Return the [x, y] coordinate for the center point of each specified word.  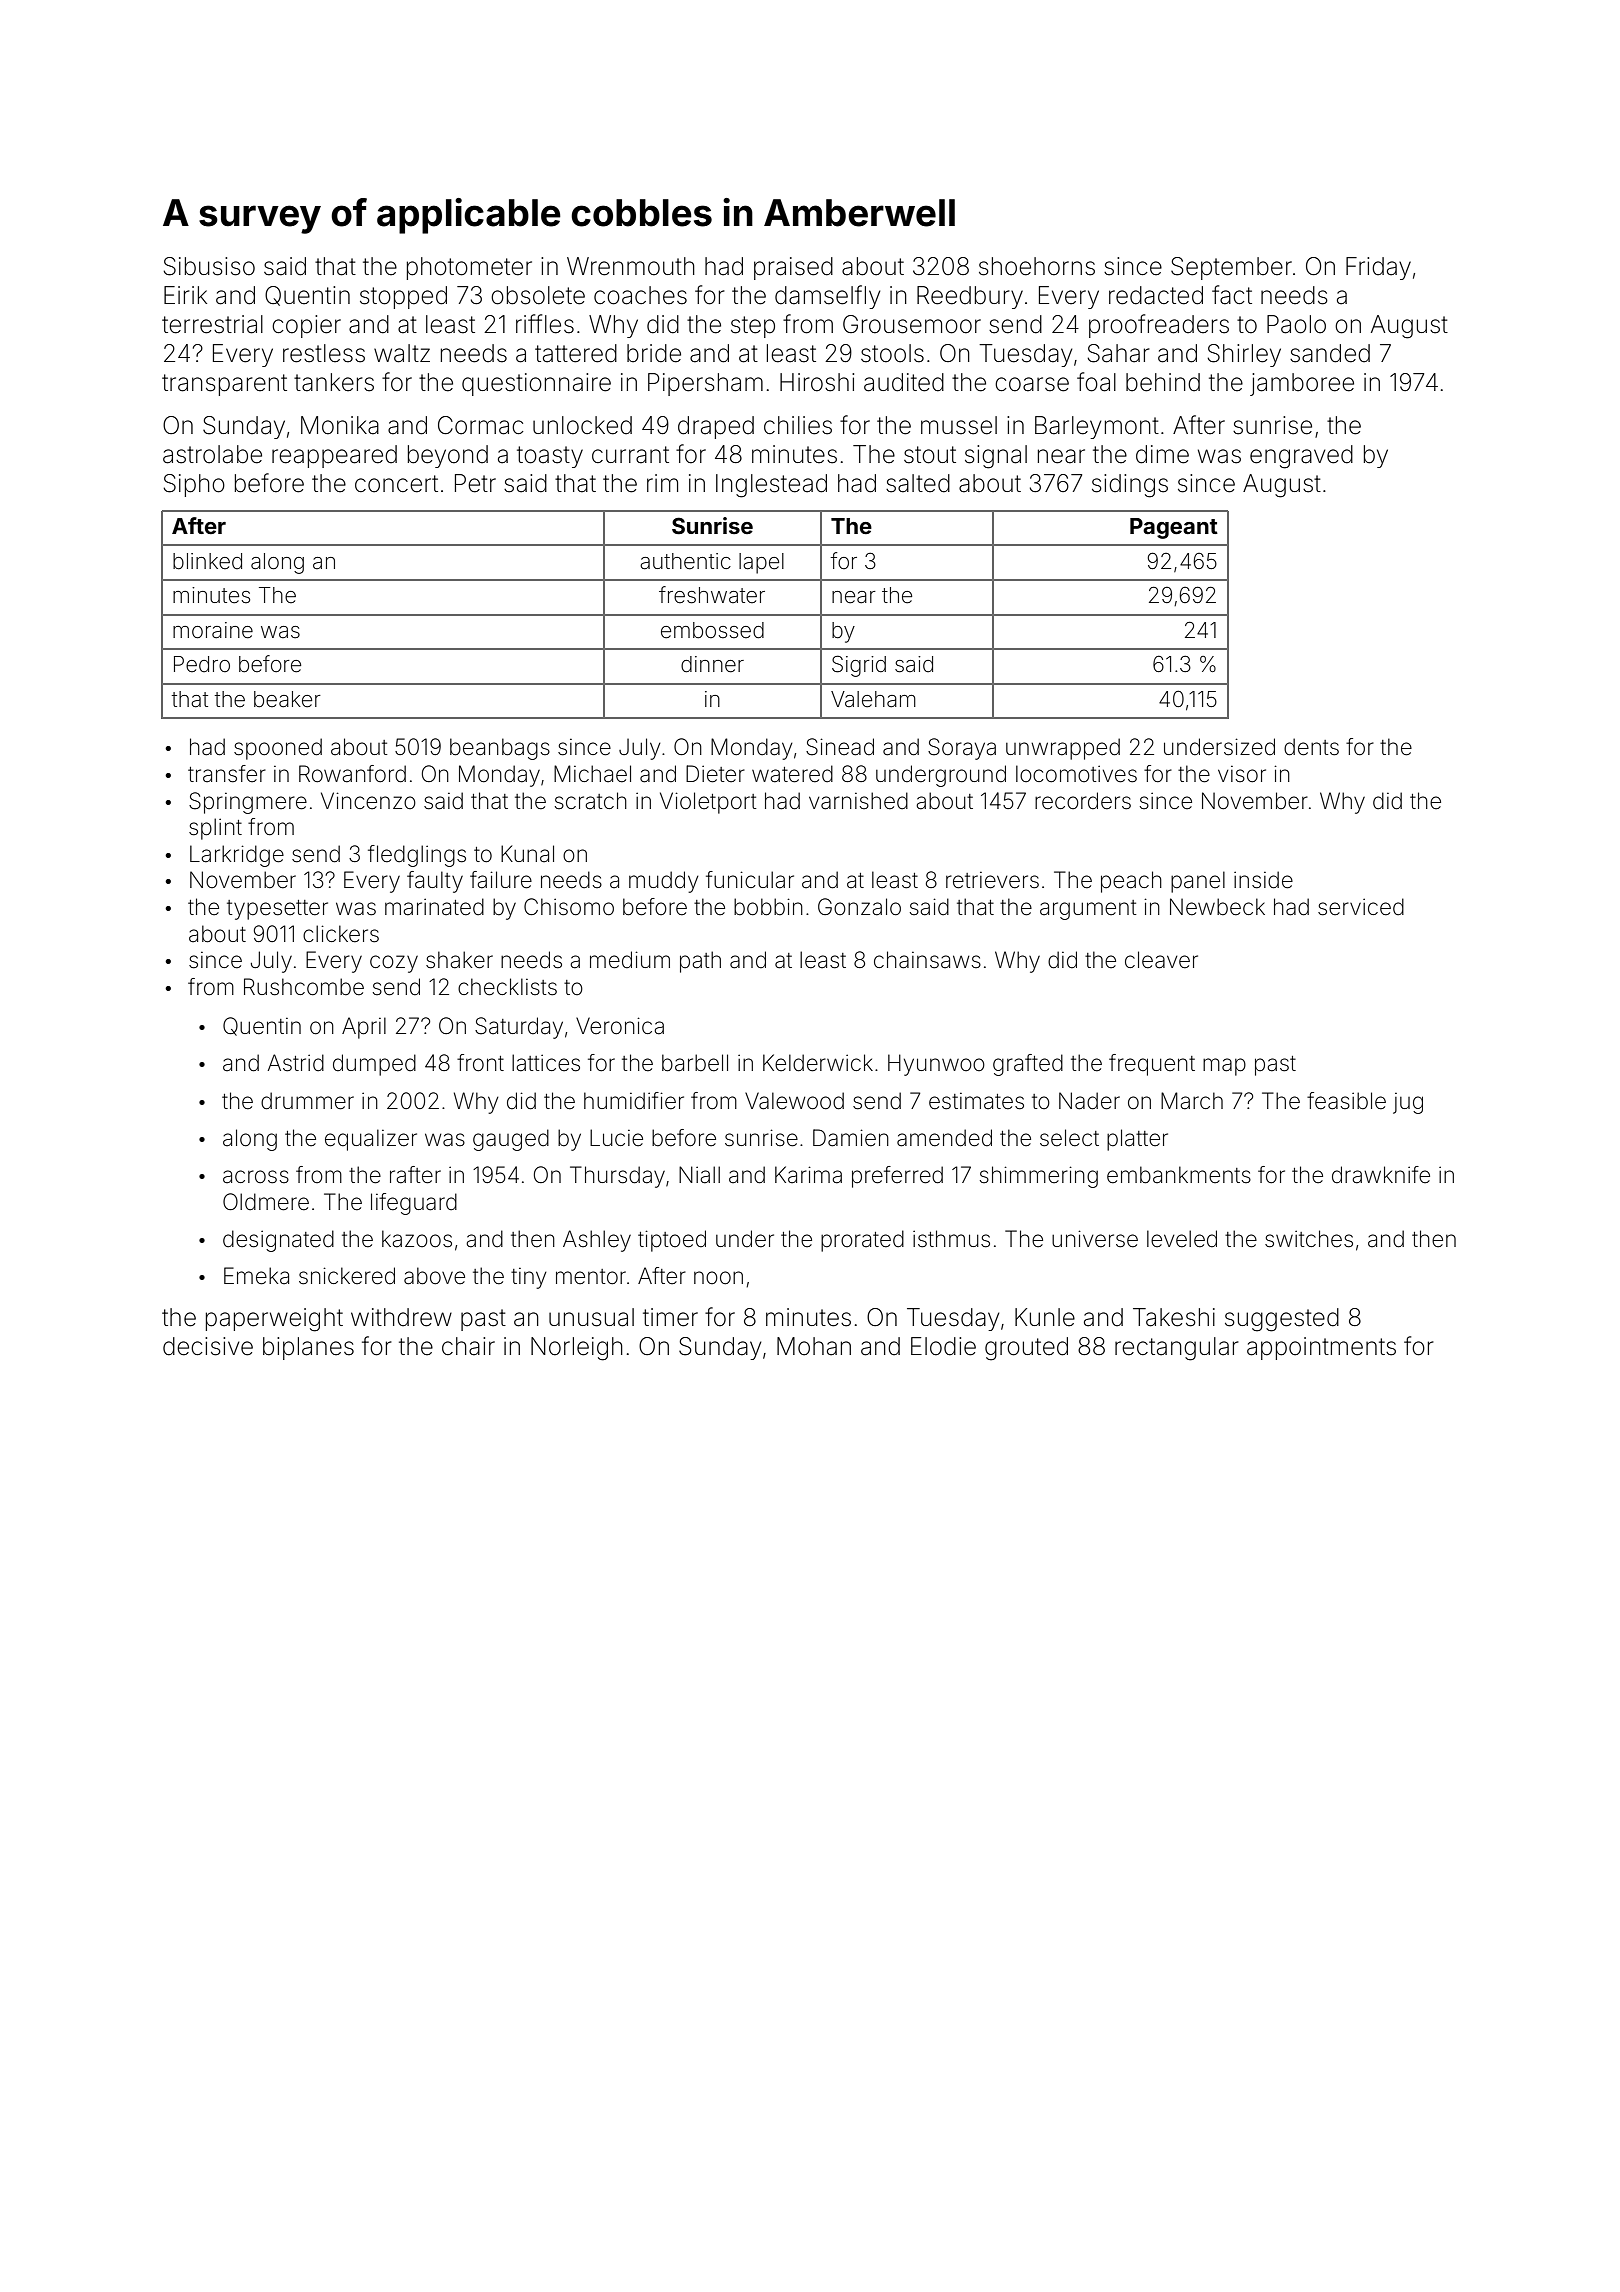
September [1231, 268]
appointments [1321, 1348]
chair [468, 1346]
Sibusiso [209, 266]
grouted [1026, 1349]
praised [793, 268]
